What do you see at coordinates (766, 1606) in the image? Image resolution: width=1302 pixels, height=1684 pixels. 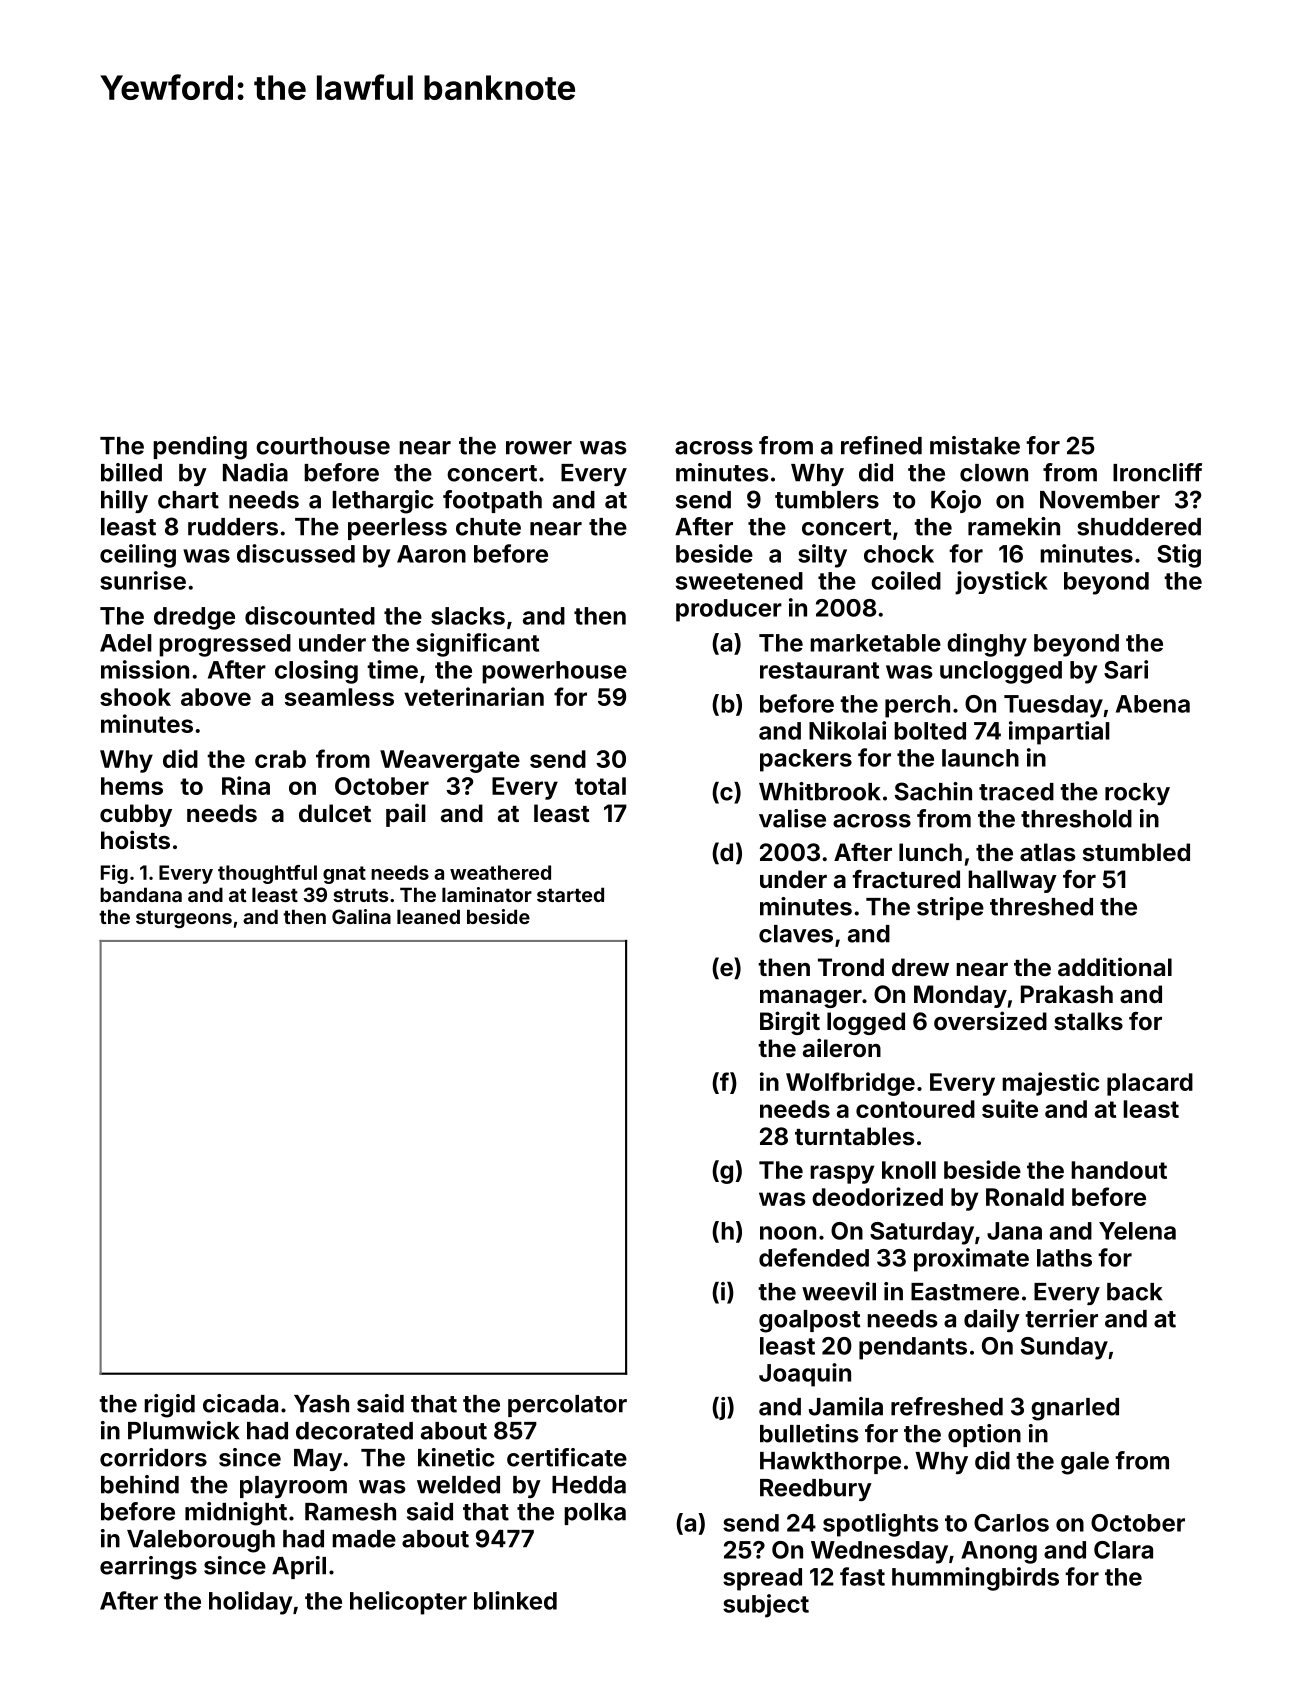 I see `subject` at bounding box center [766, 1606].
